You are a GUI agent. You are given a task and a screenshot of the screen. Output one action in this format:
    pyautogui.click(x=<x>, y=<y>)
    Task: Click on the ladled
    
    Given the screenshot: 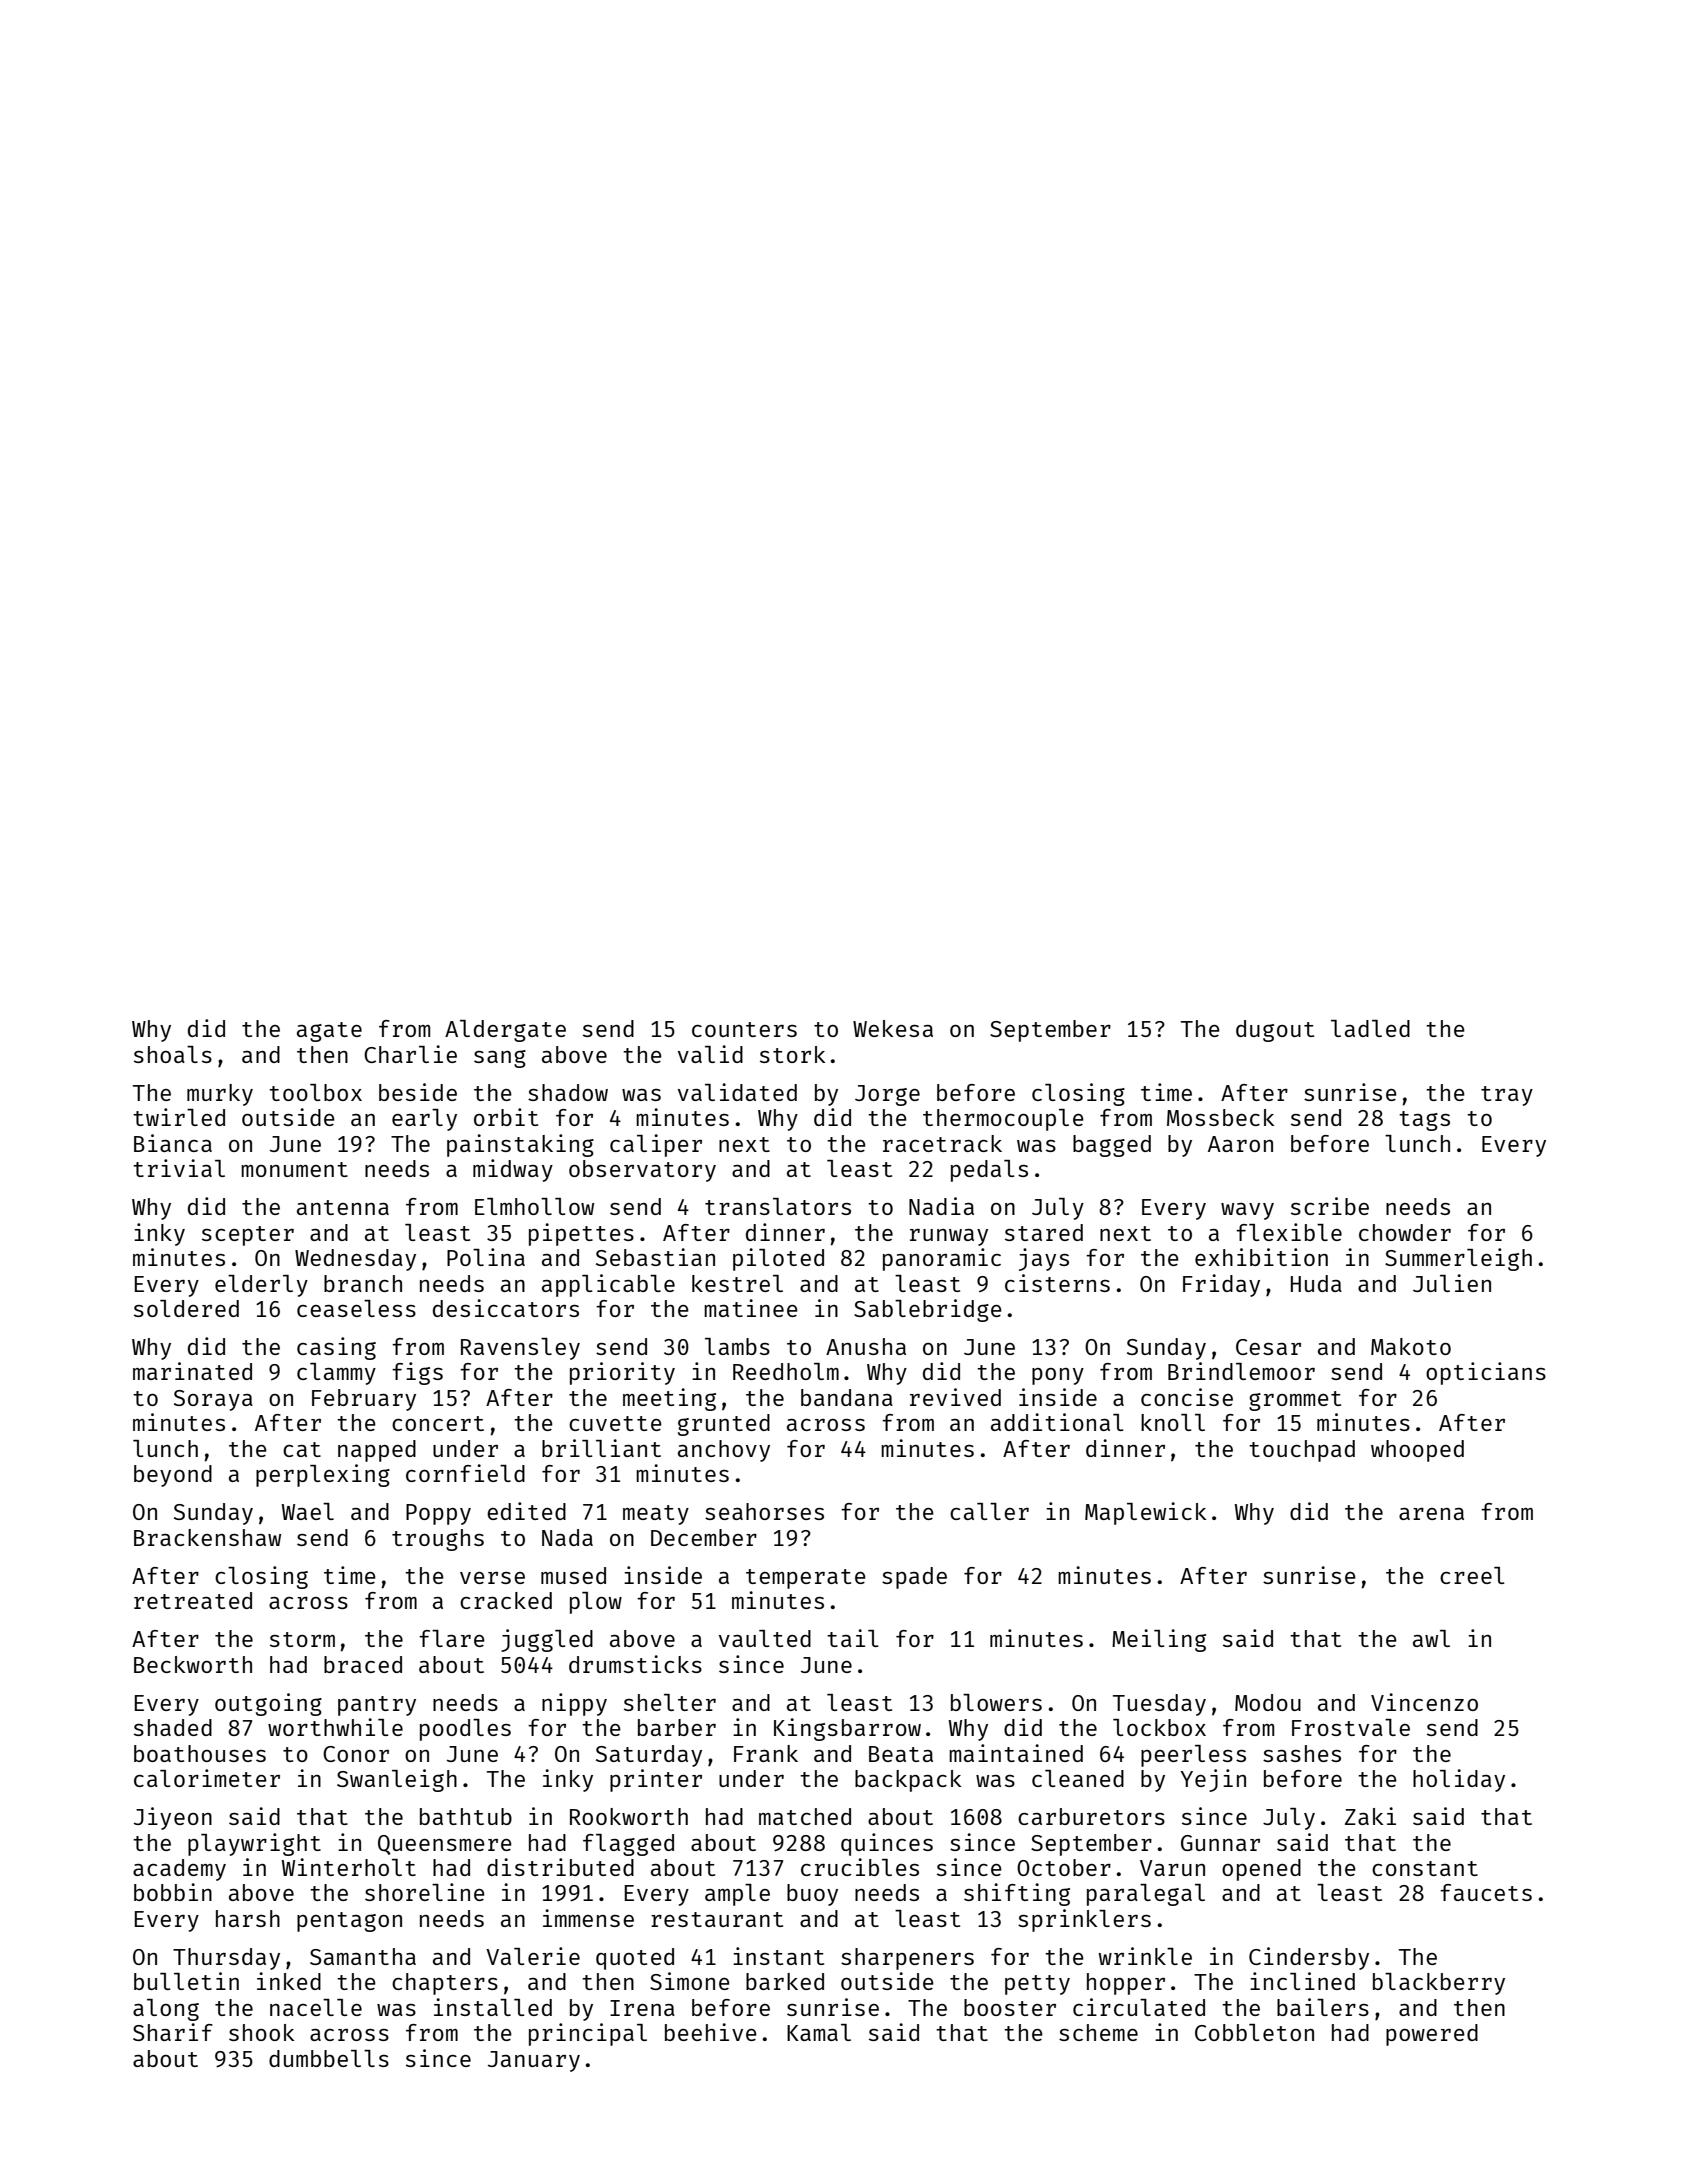 What is the action you would take?
    pyautogui.click(x=1370, y=1028)
